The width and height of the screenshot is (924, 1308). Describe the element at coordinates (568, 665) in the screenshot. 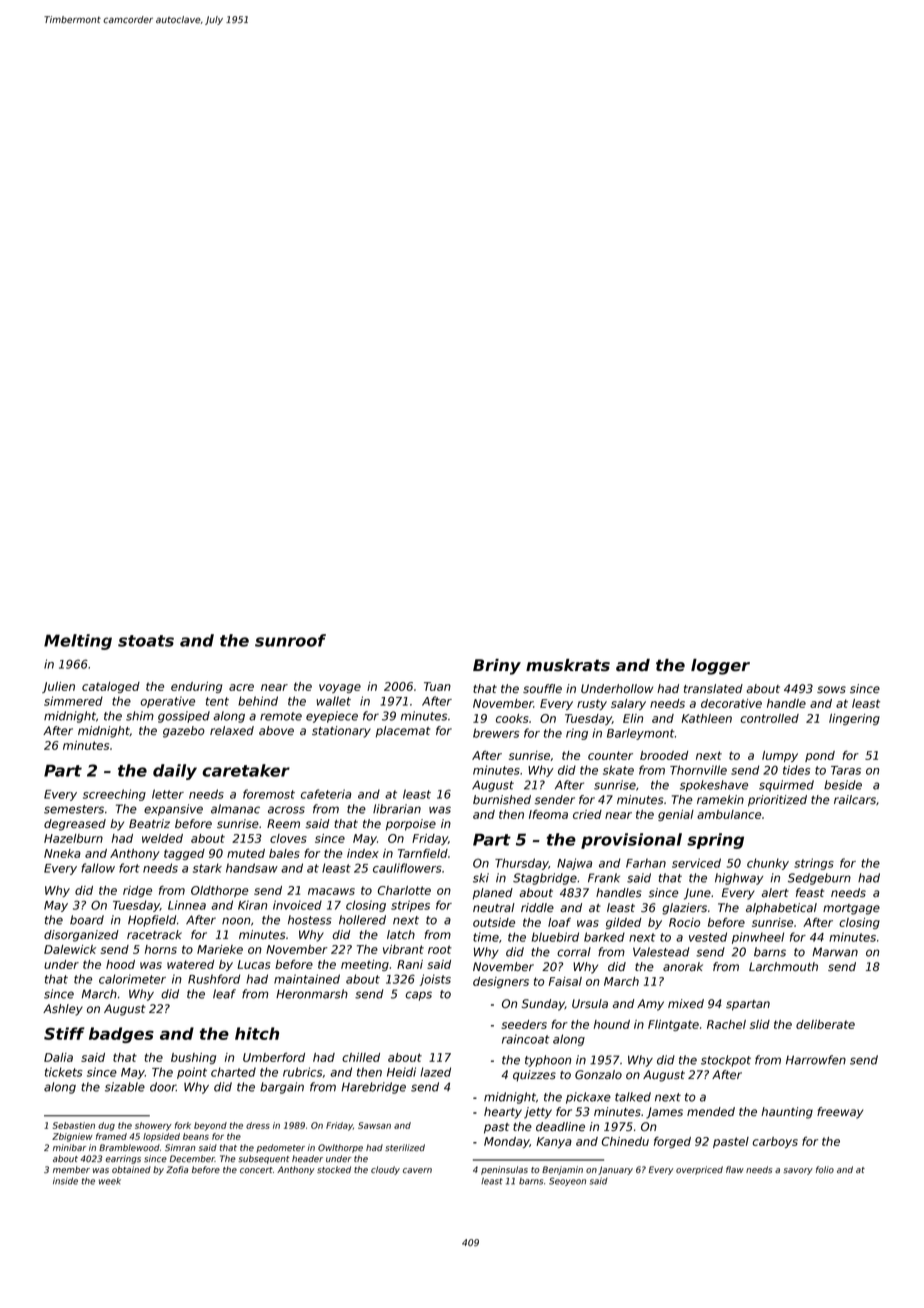

I see `muskrats` at that location.
